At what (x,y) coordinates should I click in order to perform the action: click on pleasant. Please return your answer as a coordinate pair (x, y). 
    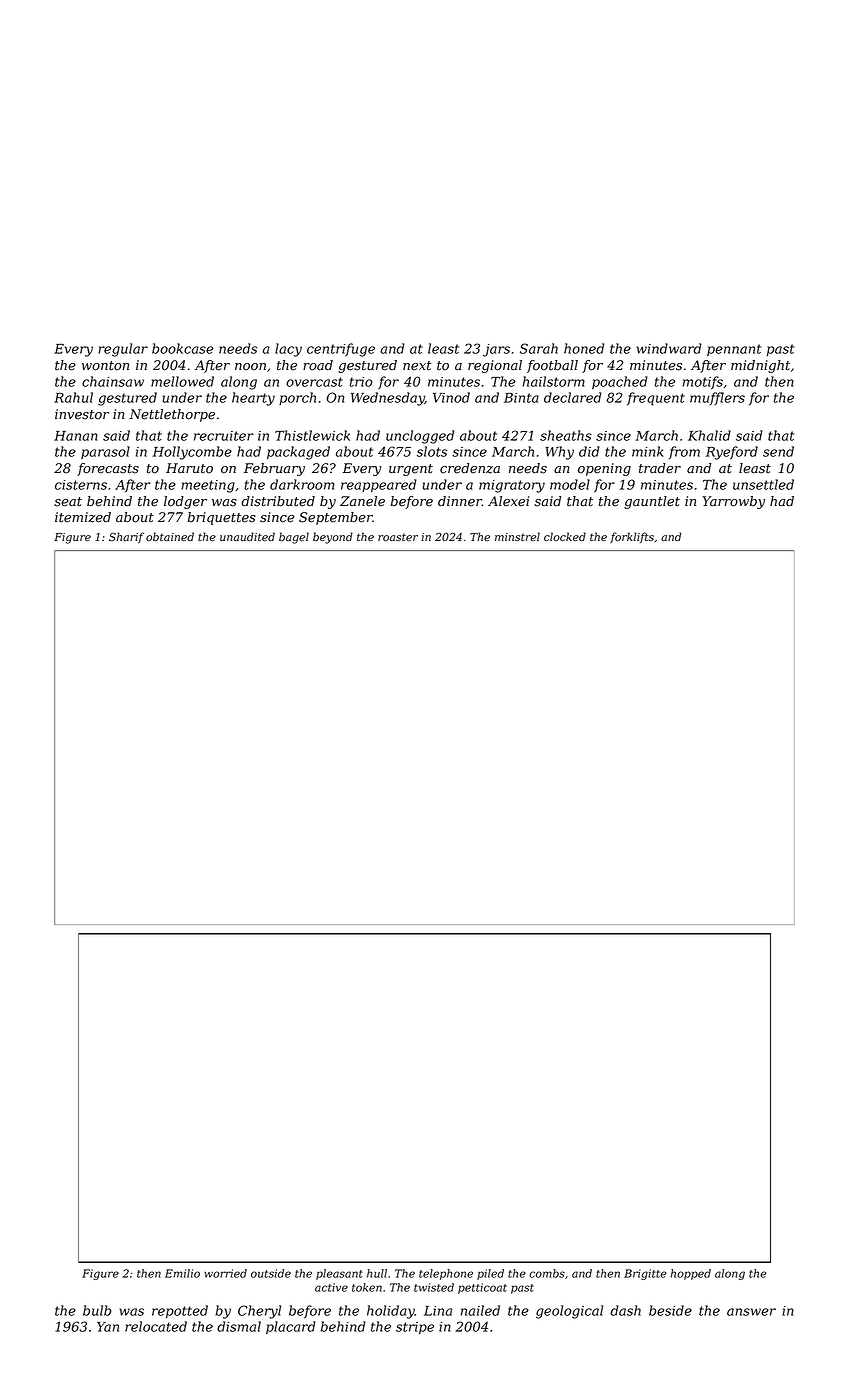
    Looking at the image, I should click on (339, 1274).
